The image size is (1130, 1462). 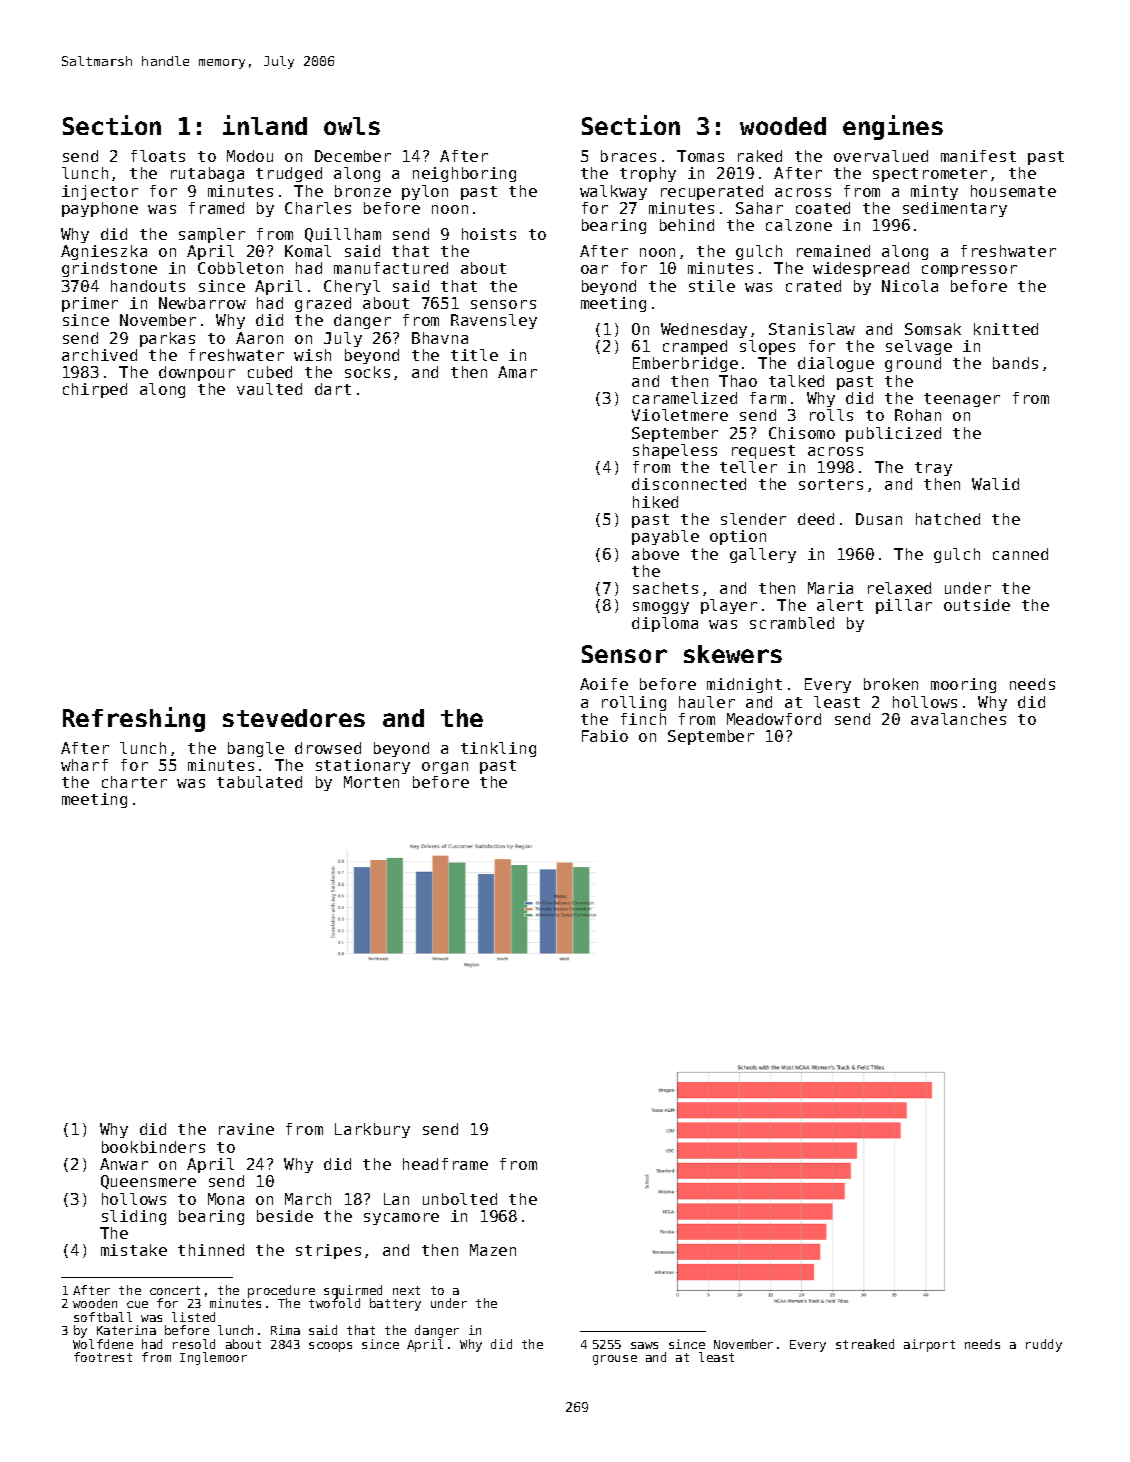 What do you see at coordinates (259, 782) in the screenshot?
I see `tabulated` at bounding box center [259, 782].
